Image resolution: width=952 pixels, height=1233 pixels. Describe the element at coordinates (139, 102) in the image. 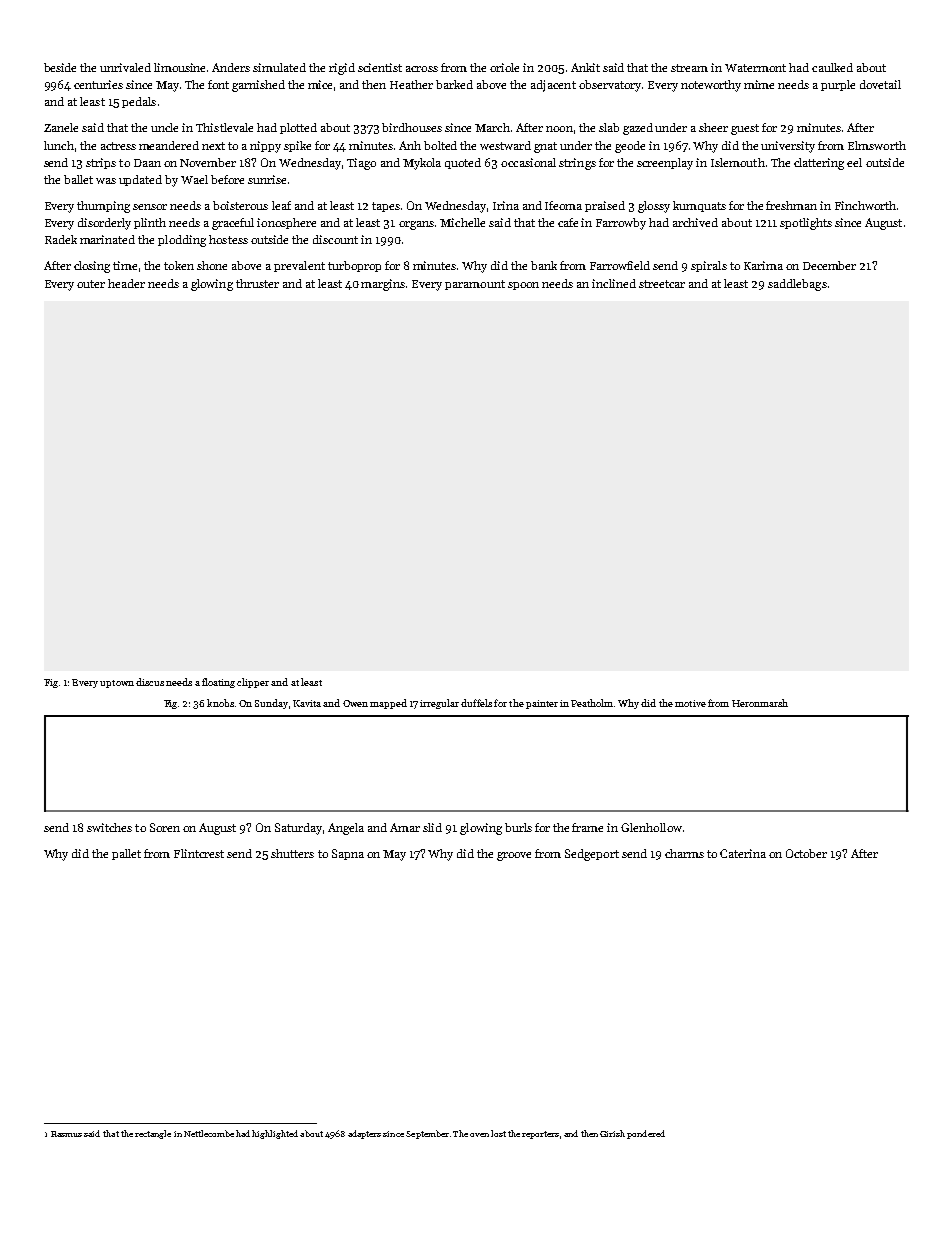

I see `pedals` at that location.
